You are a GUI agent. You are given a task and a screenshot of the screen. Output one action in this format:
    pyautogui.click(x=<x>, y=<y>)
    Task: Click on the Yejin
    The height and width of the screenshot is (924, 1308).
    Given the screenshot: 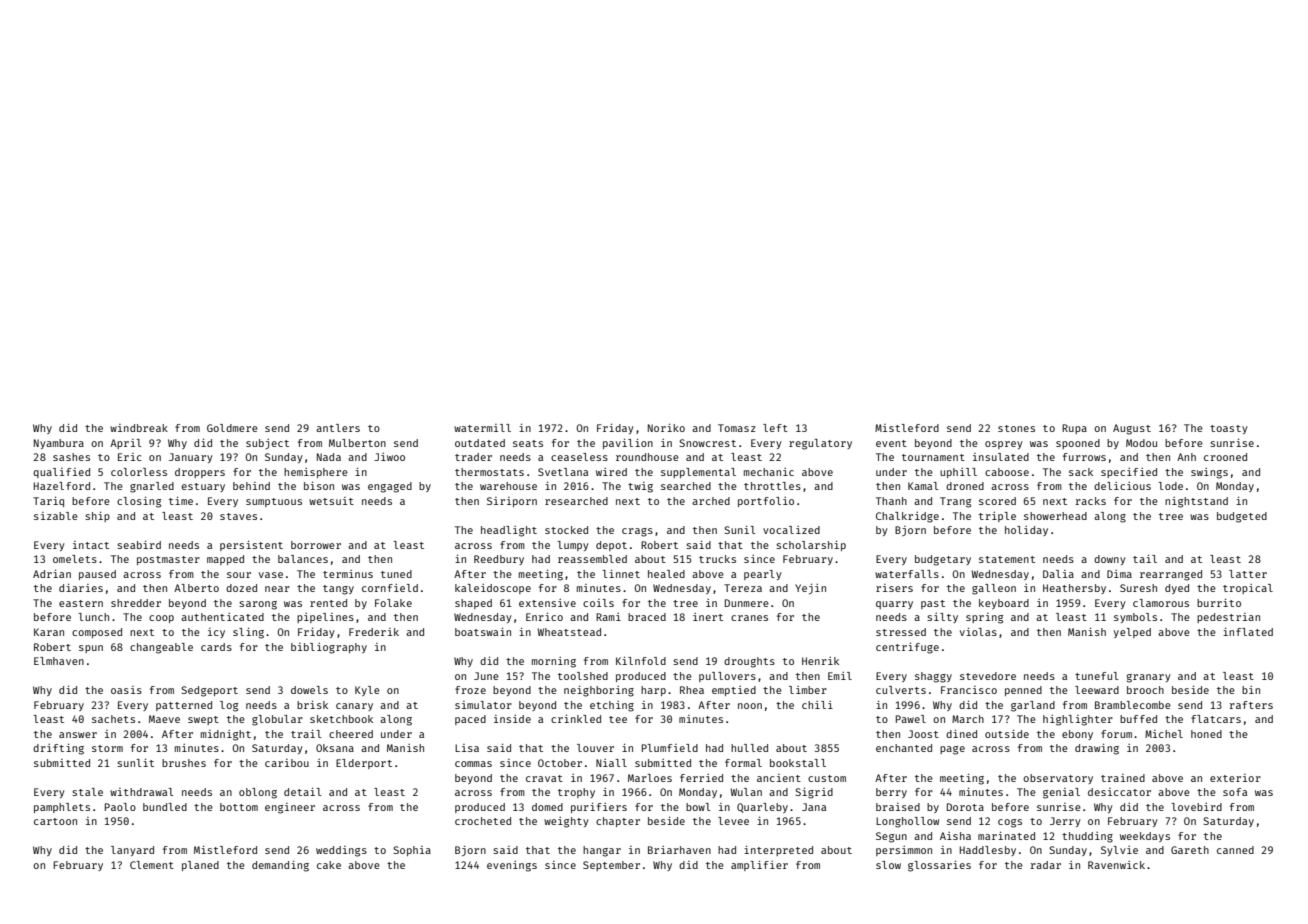 What is the action you would take?
    pyautogui.click(x=810, y=589)
